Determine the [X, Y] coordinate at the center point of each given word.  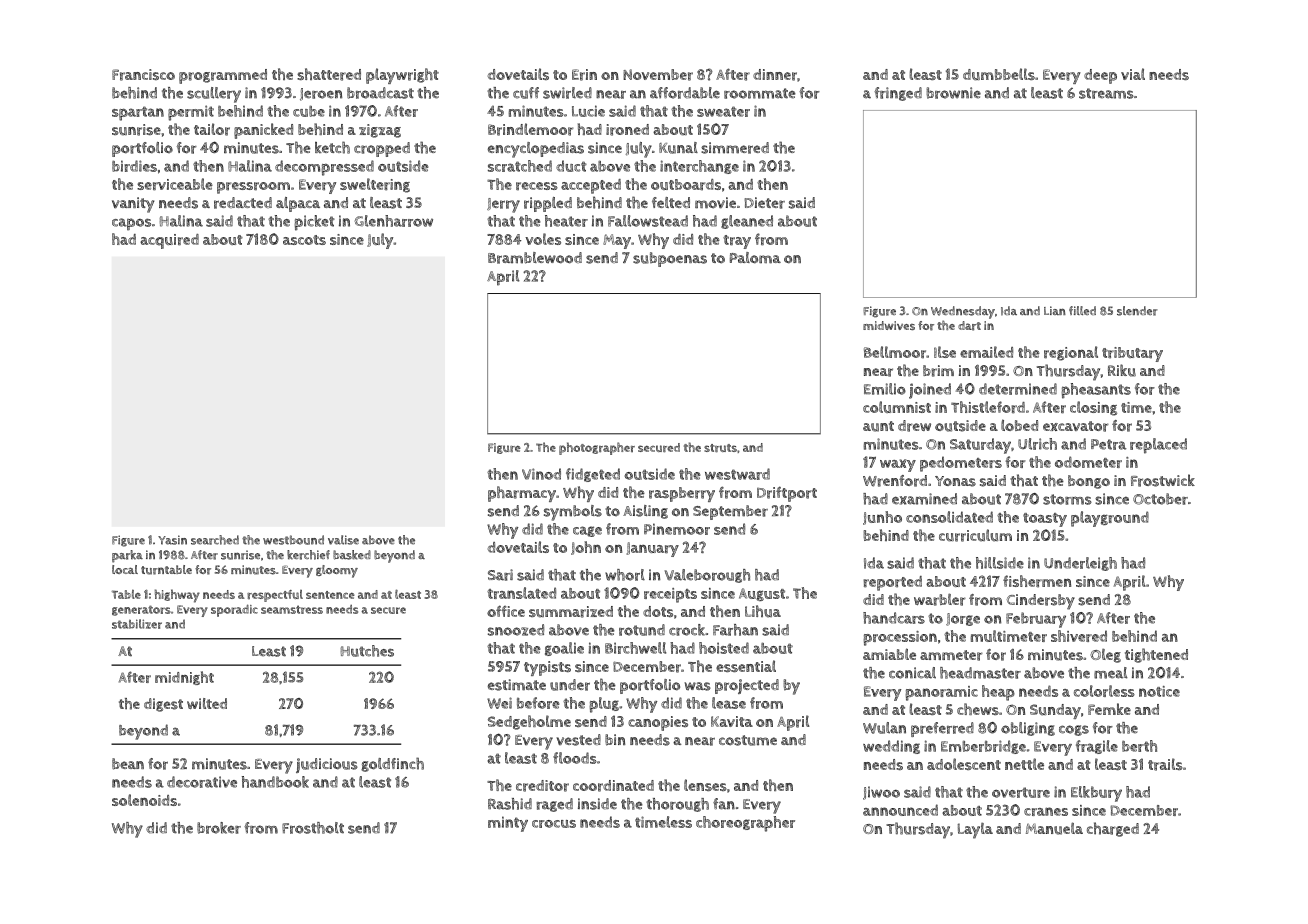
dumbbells [999, 74]
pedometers [961, 464]
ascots [304, 240]
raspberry [682, 494]
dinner [775, 75]
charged [1113, 829]
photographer [597, 448]
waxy [898, 465]
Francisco [143, 75]
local [125, 569]
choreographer [745, 824]
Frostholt [313, 828]
